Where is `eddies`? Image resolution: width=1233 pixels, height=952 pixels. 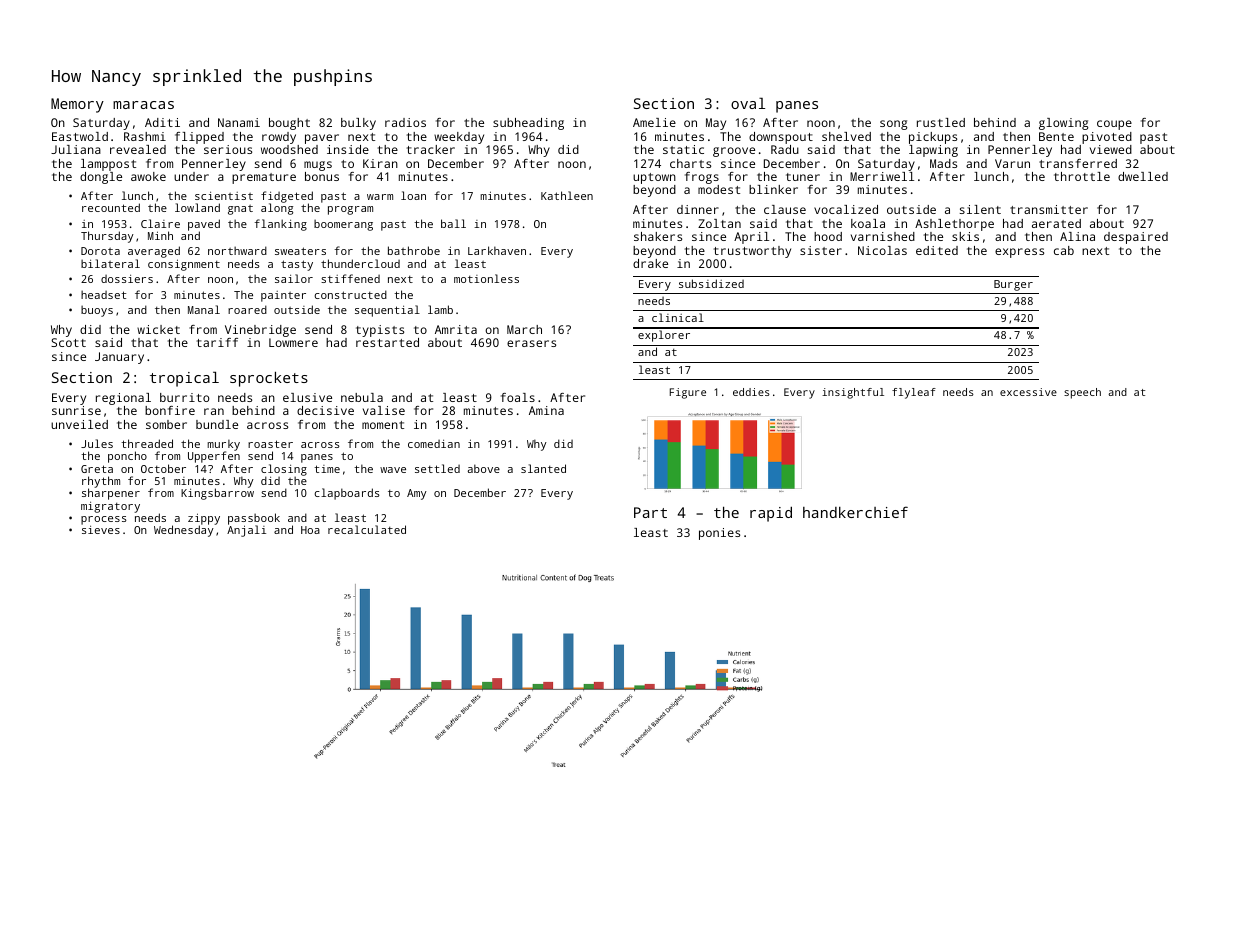 eddies is located at coordinates (751, 392).
